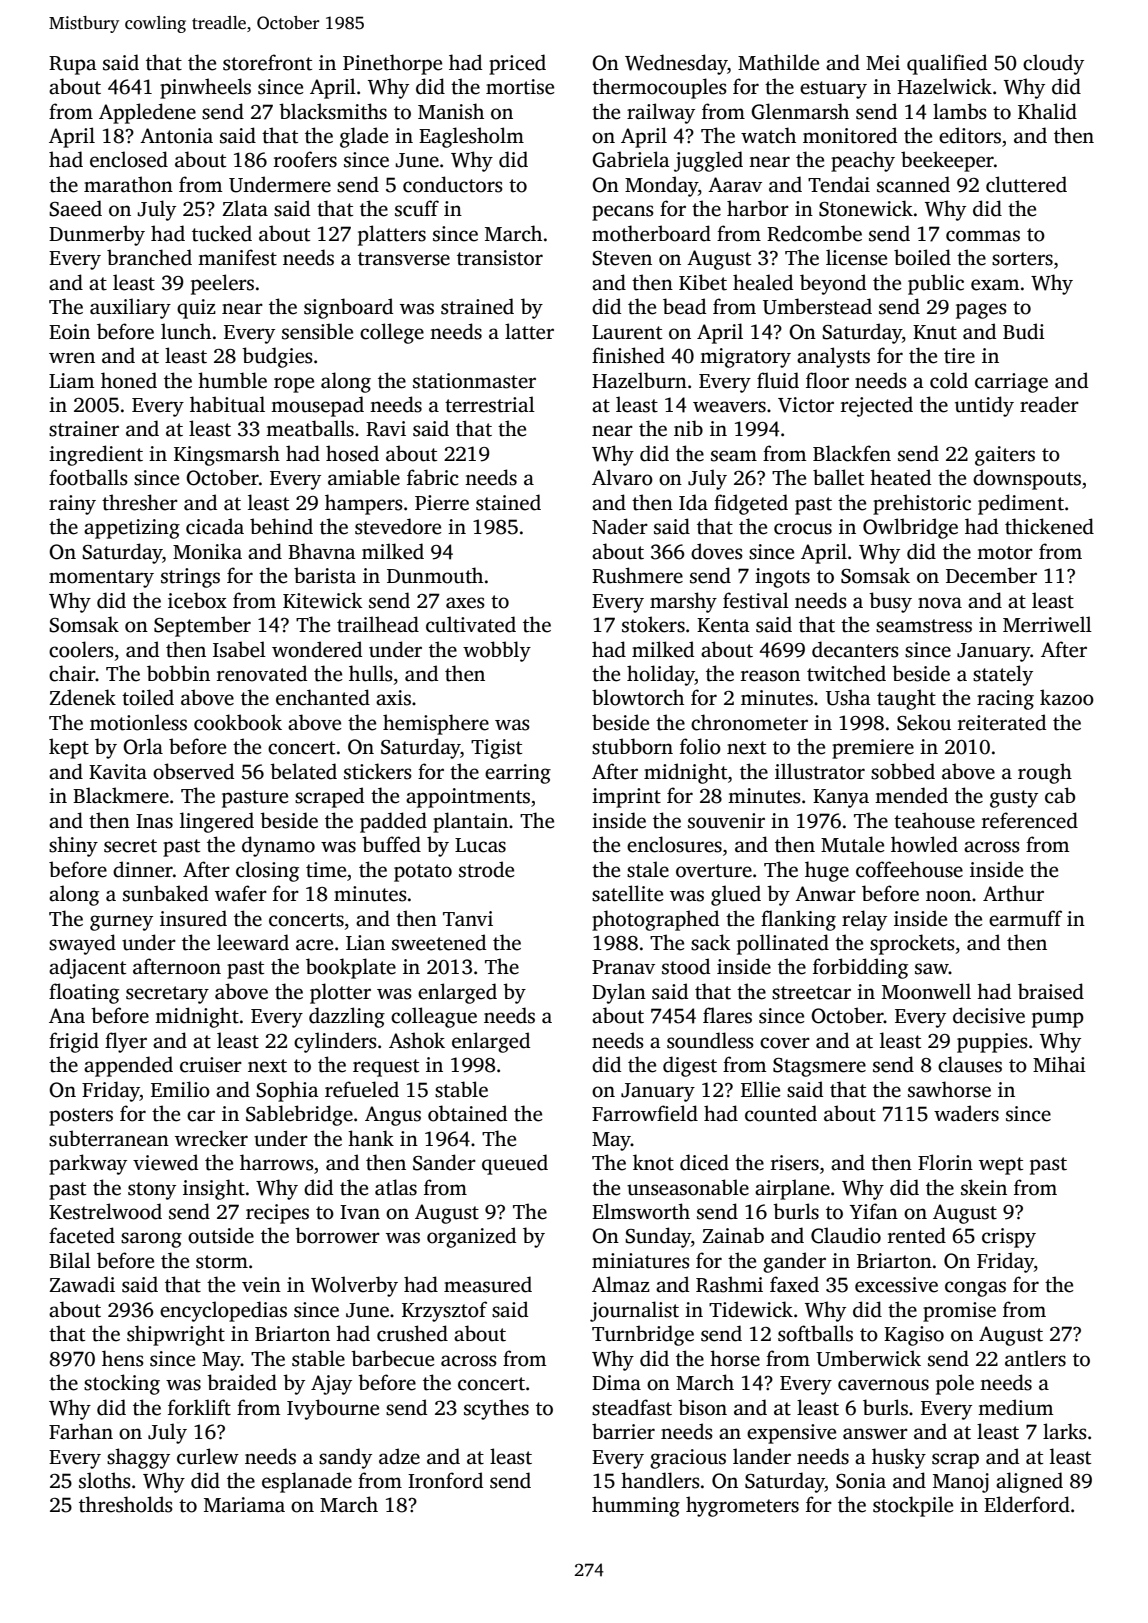  What do you see at coordinates (1009, 1238) in the image?
I see `crispy` at bounding box center [1009, 1238].
